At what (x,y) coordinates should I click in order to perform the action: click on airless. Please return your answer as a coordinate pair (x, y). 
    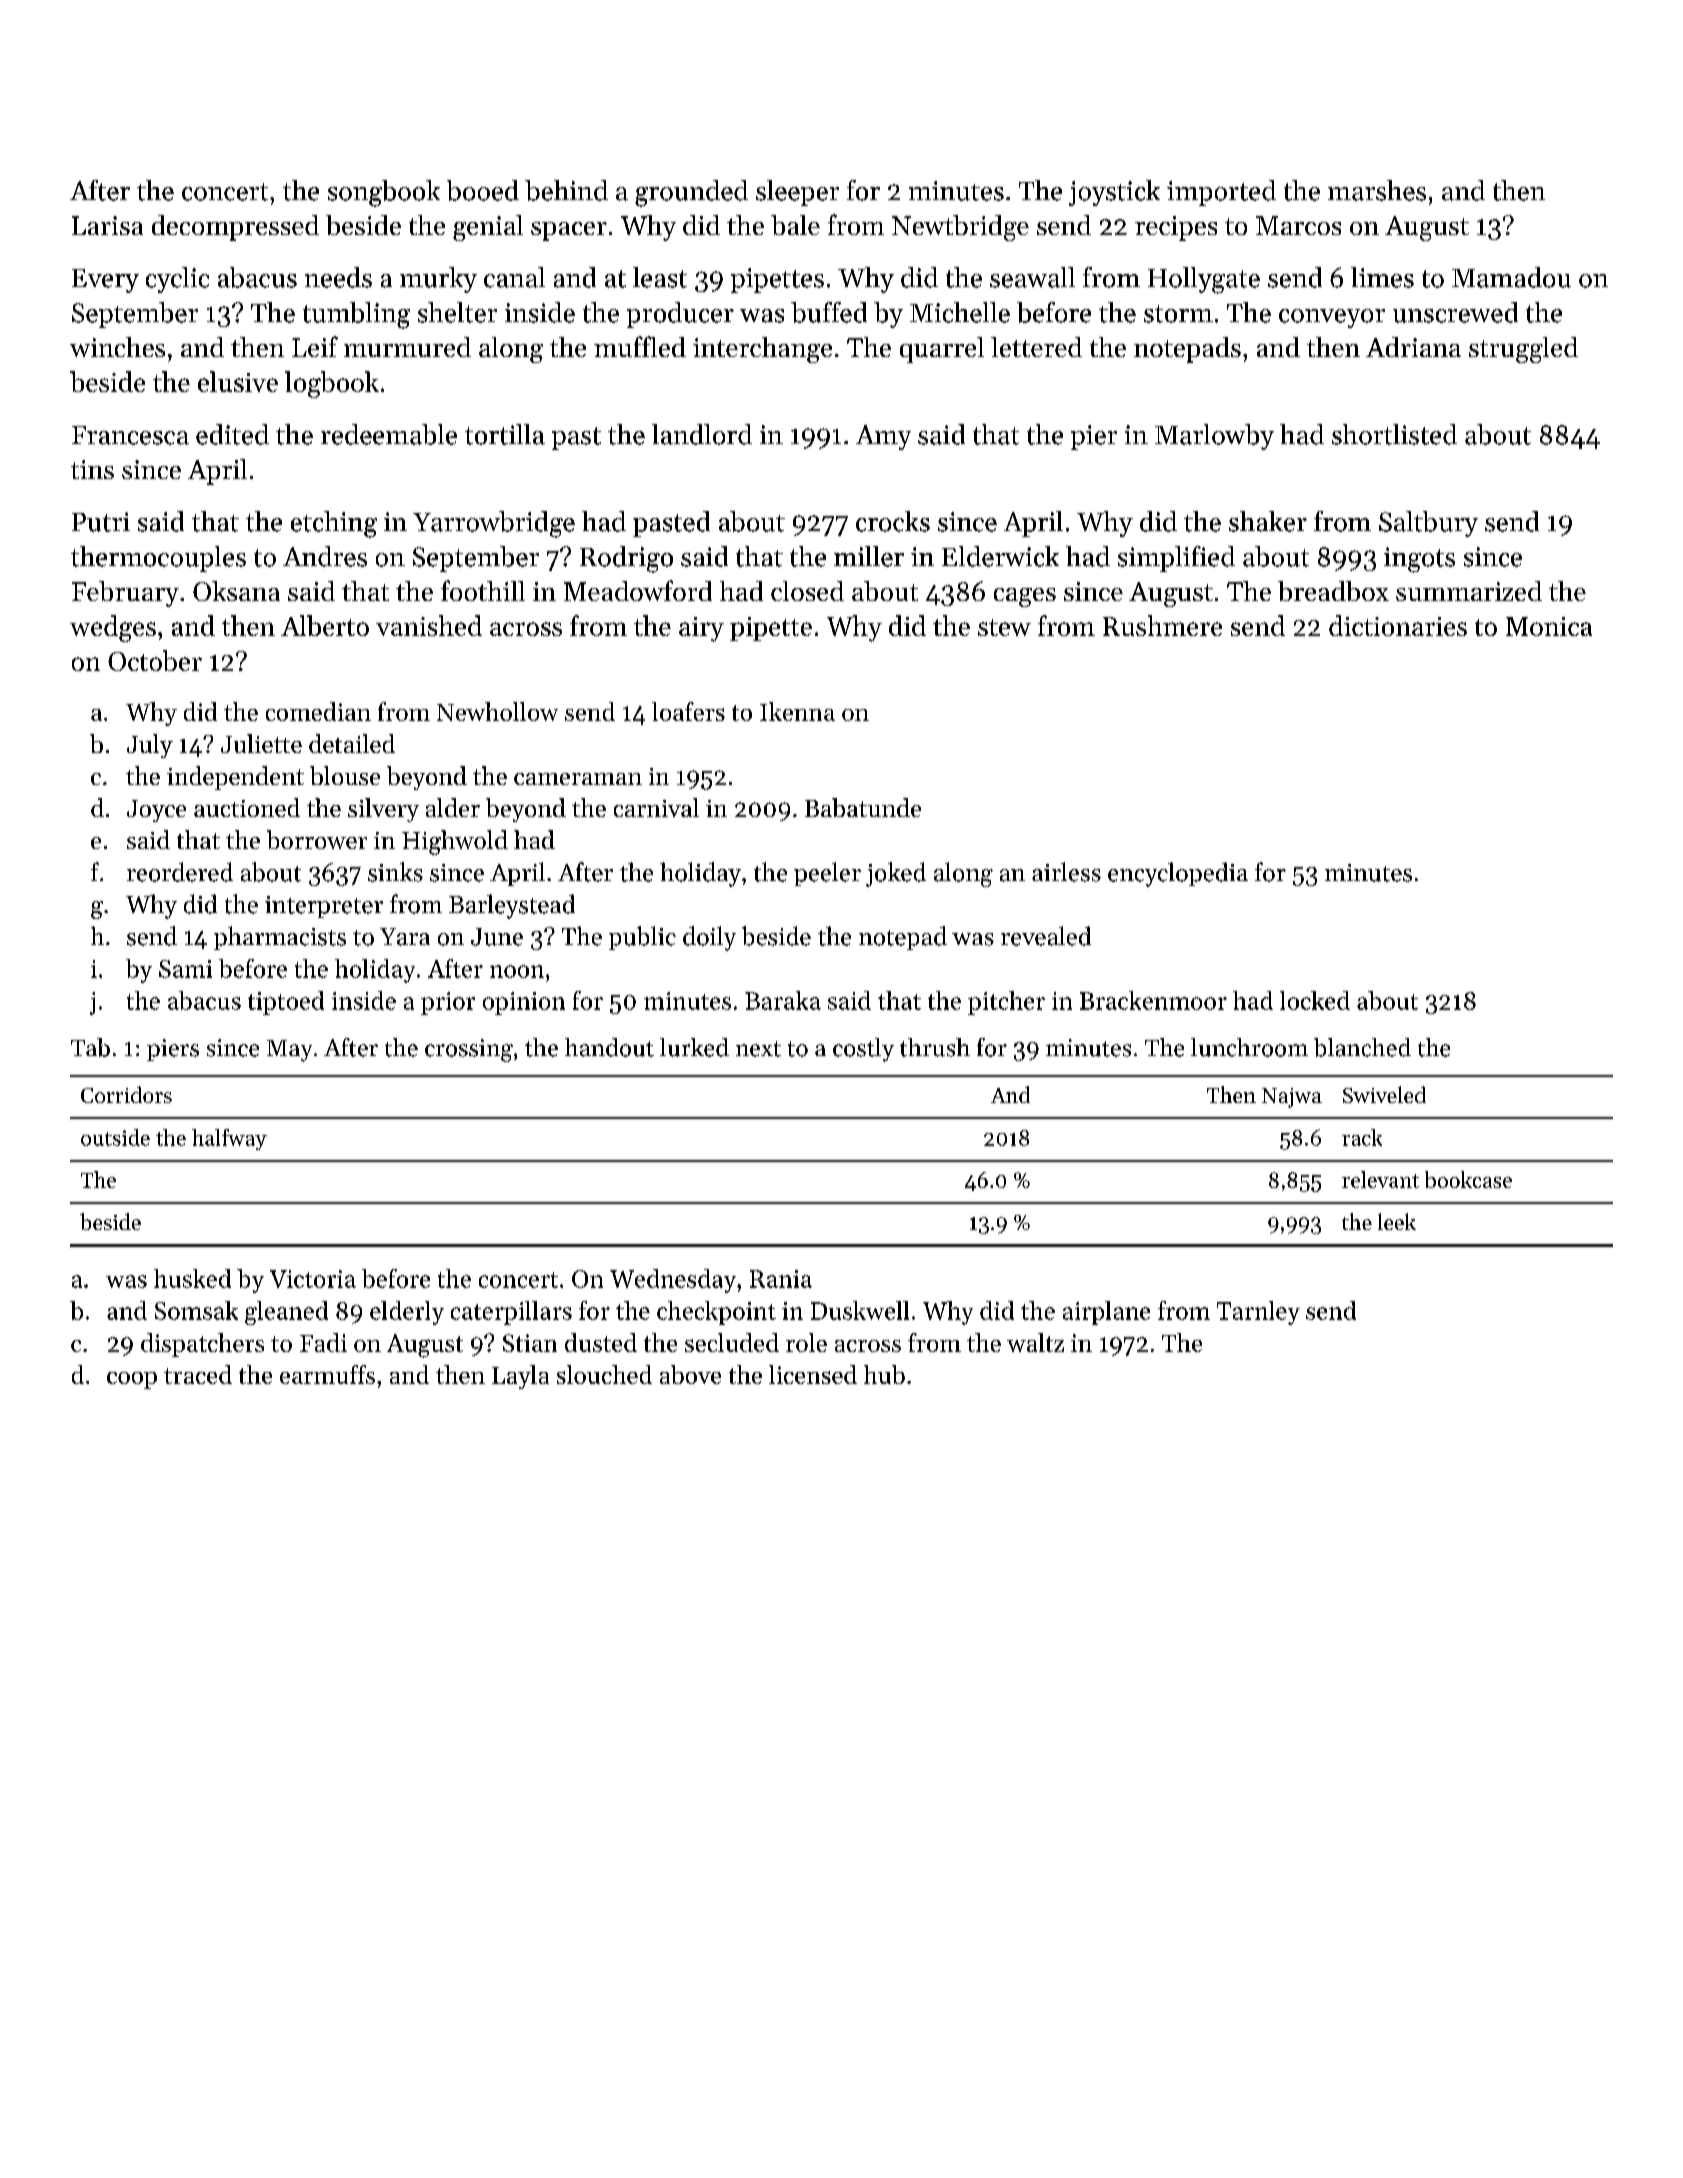
    Looking at the image, I should click on (1066, 872).
